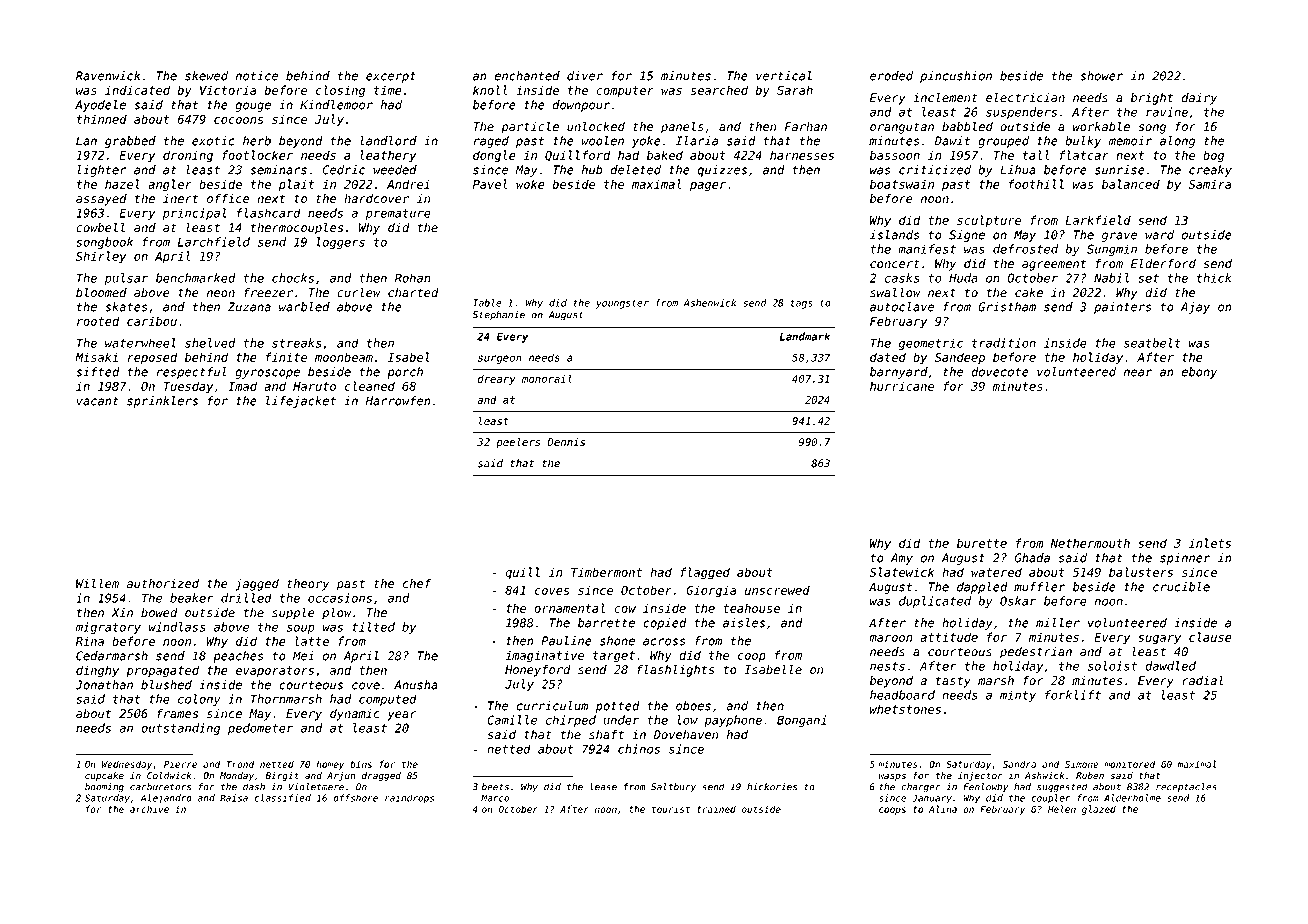 The height and width of the screenshot is (924, 1308). I want to click on dairy, so click(1199, 99).
